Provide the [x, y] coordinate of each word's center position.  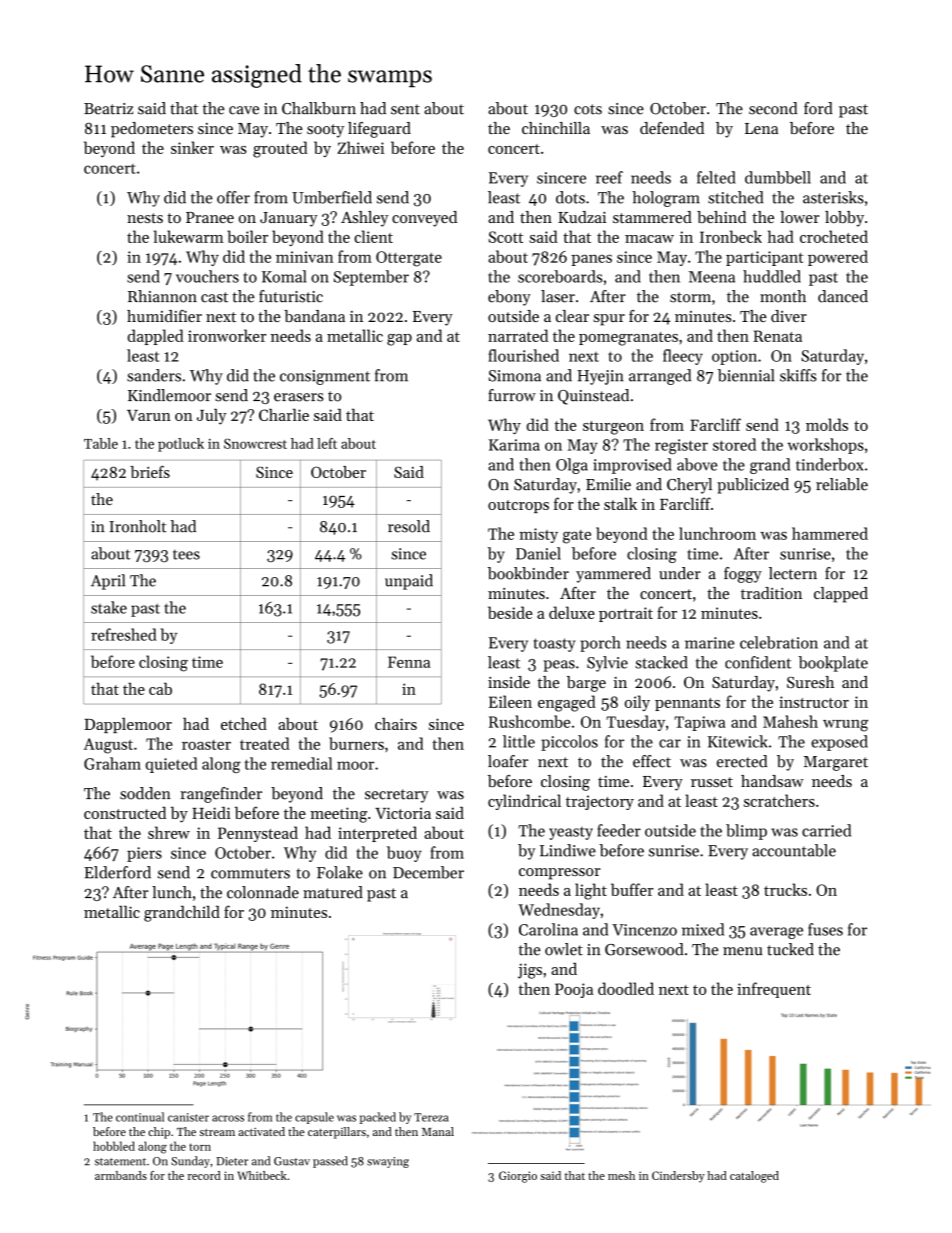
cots [588, 109]
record [204, 1175]
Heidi [211, 813]
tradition [771, 593]
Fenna [409, 662]
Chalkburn [319, 108]
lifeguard [379, 130]
